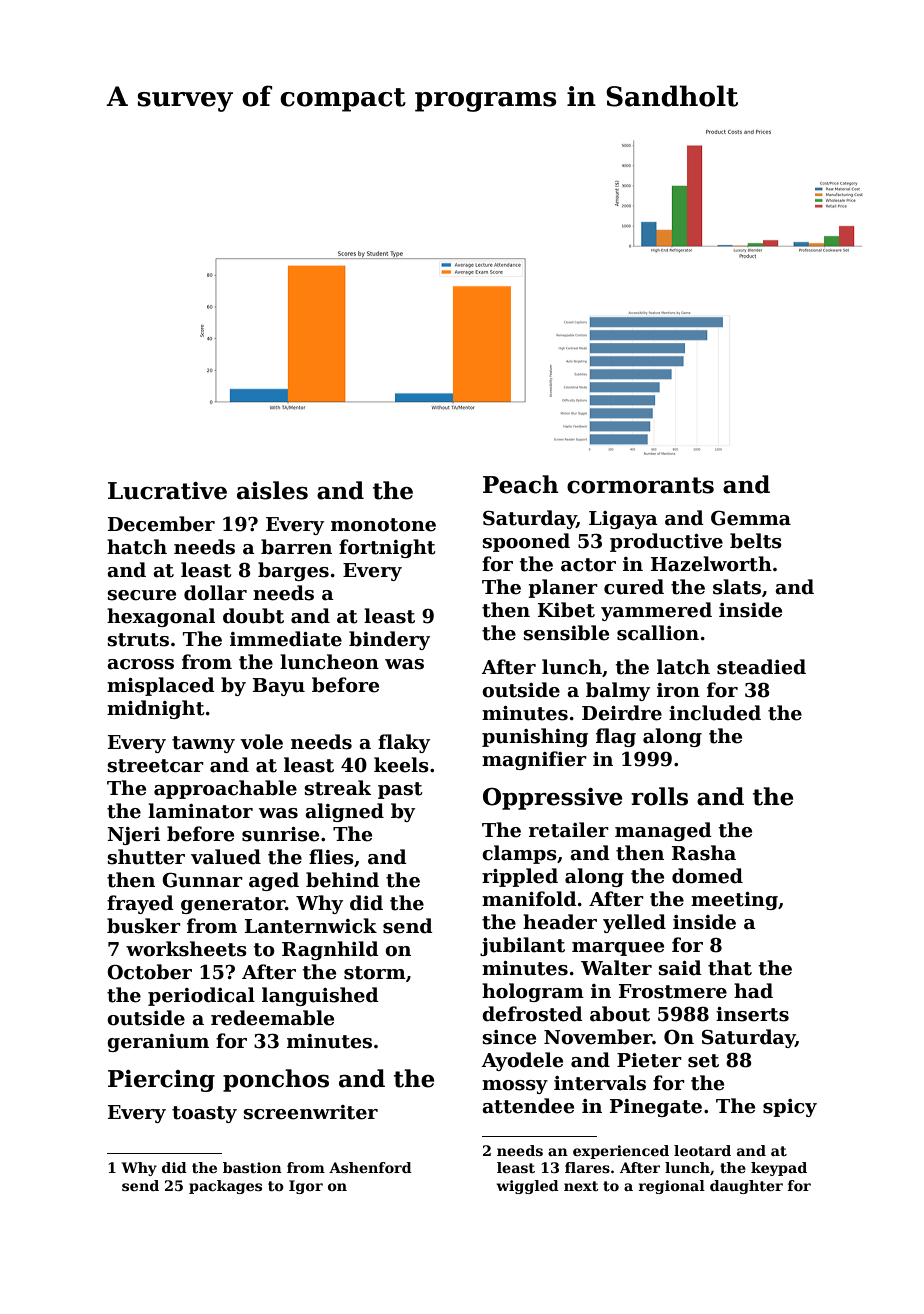 This screenshot has height=1314, width=924. What do you see at coordinates (140, 904) in the screenshot?
I see `frayed` at bounding box center [140, 904].
